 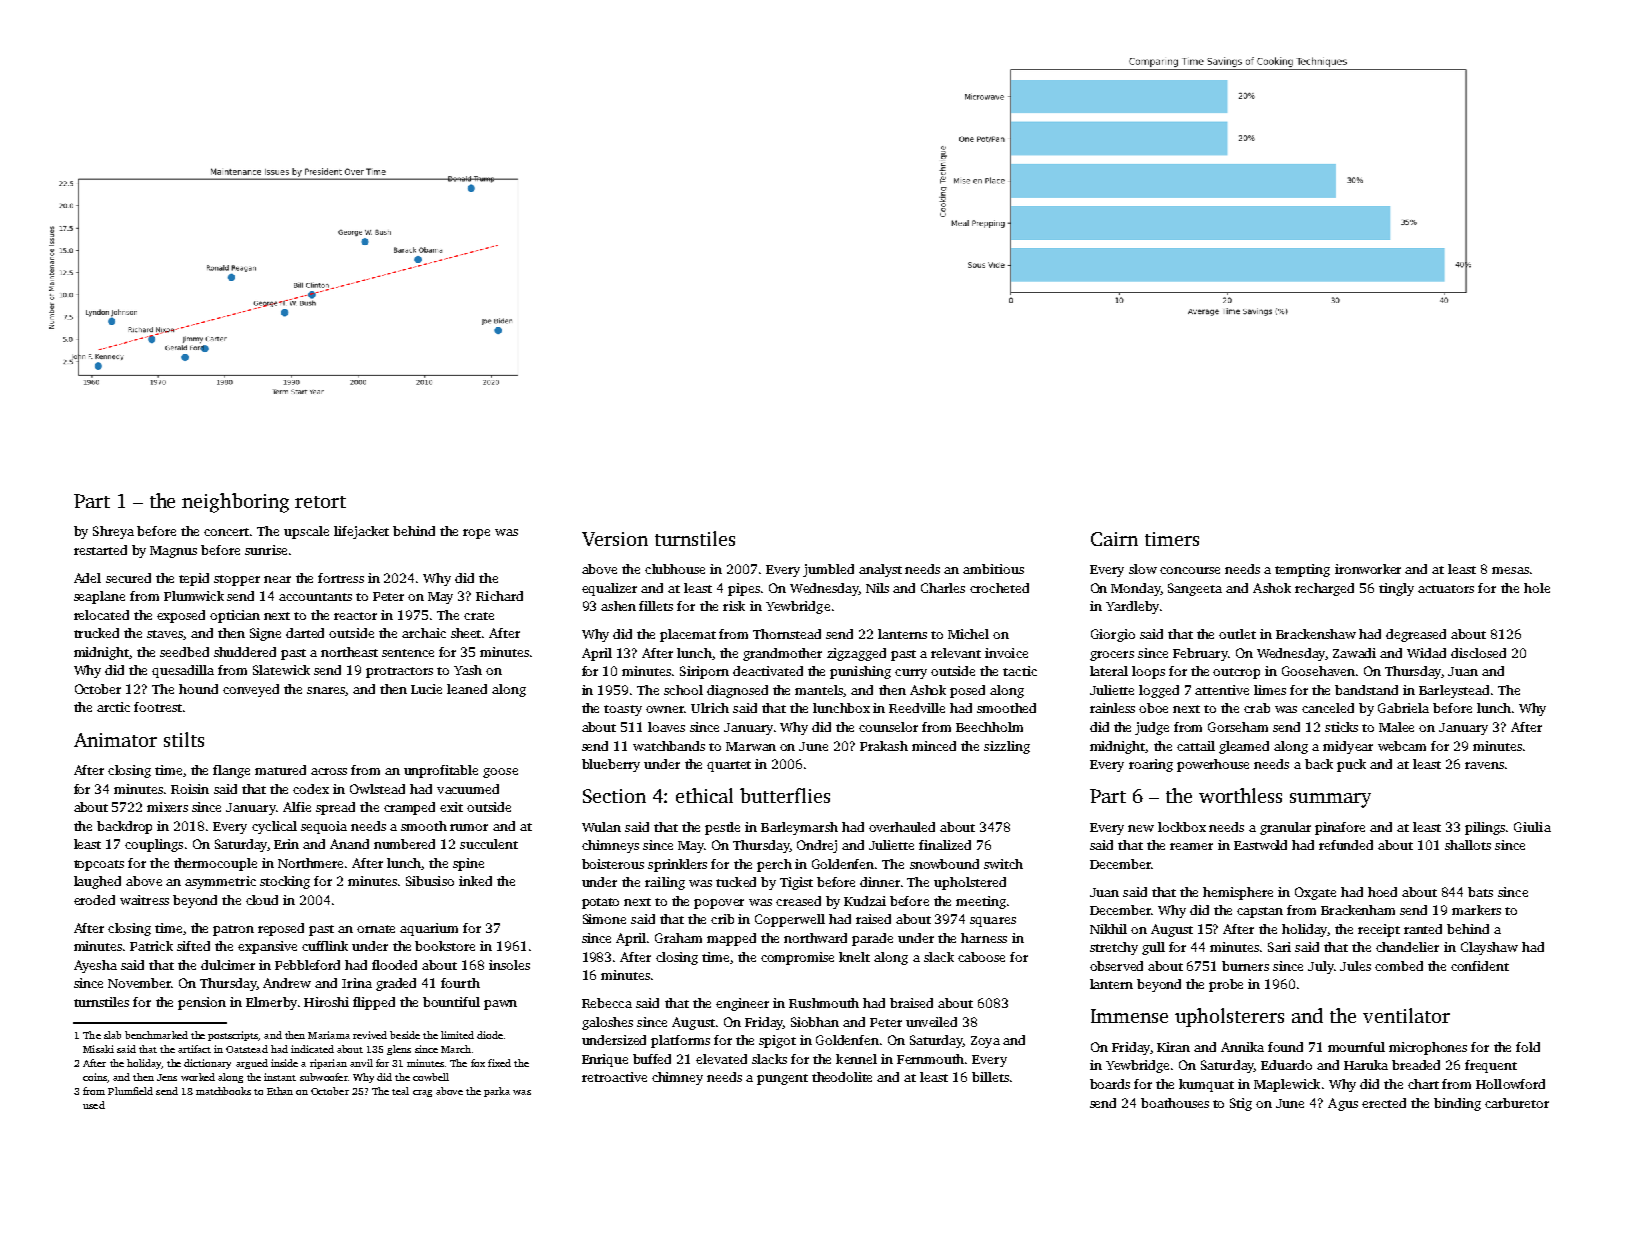 What do you see at coordinates (1114, 539) in the screenshot?
I see `Cairn` at bounding box center [1114, 539].
